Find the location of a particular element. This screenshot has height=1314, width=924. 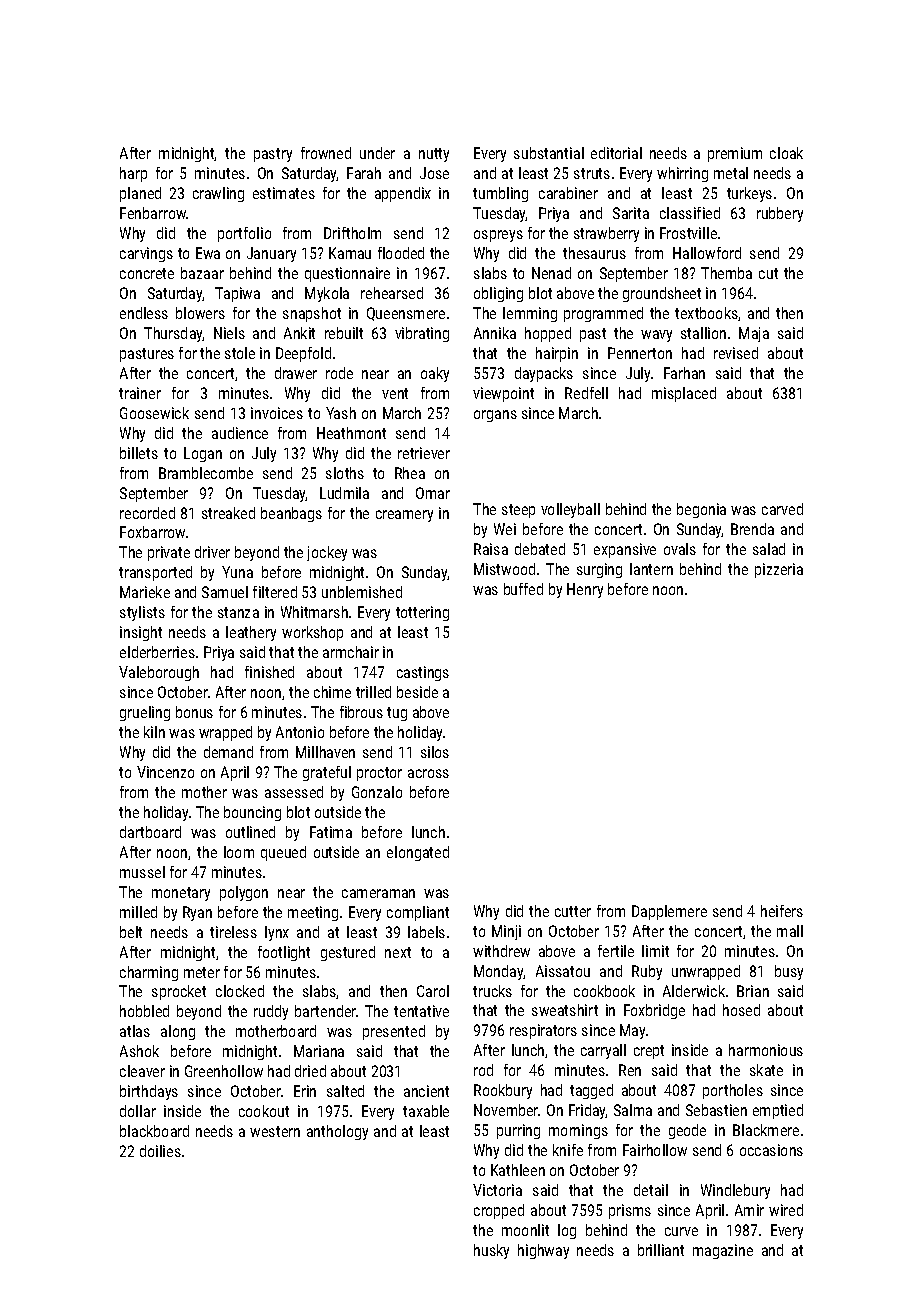

Foxbarrow is located at coordinates (152, 532).
